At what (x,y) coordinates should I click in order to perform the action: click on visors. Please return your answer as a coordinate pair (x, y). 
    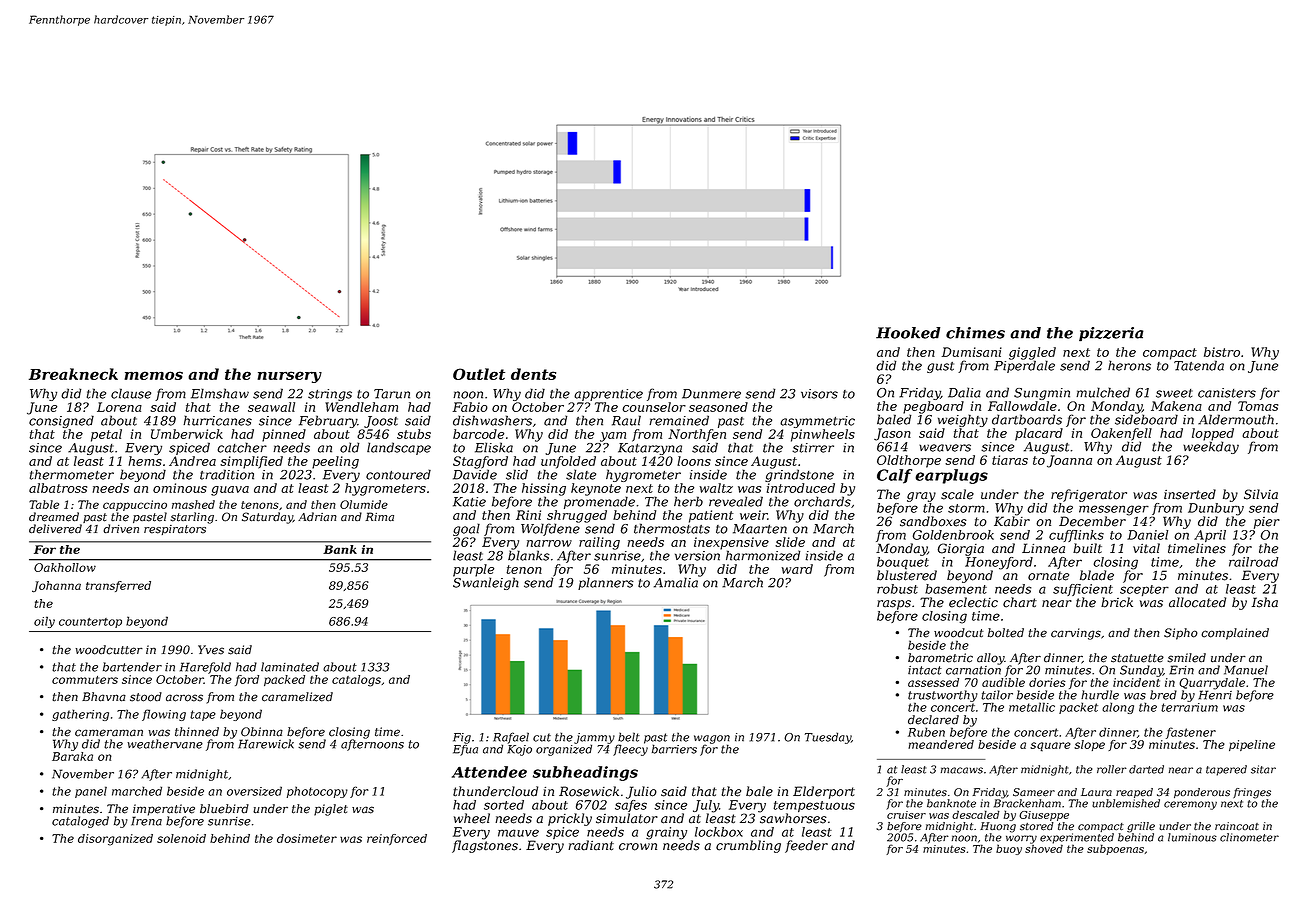
    Looking at the image, I should click on (819, 394).
